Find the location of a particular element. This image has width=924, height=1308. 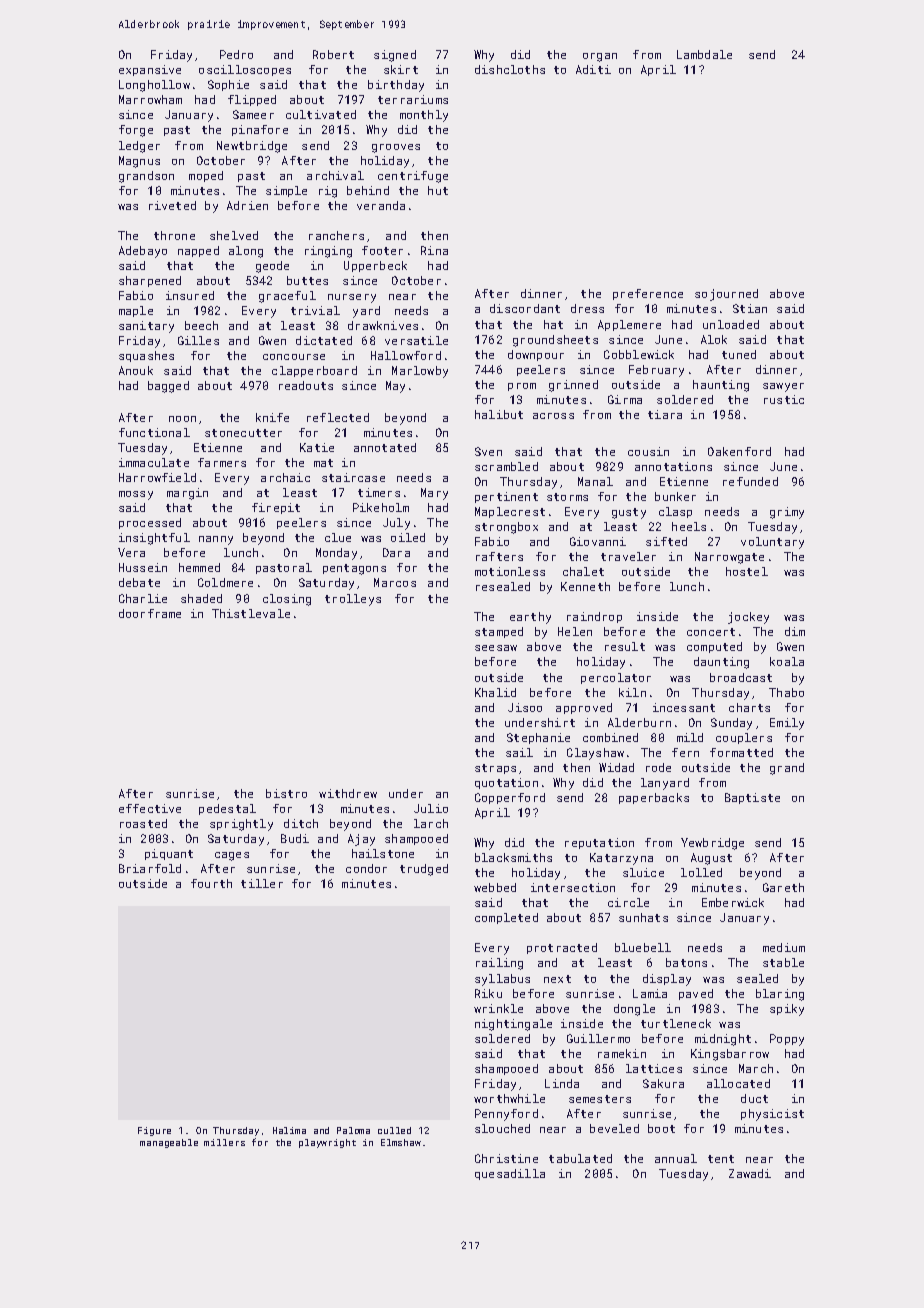

bunker is located at coordinates (675, 496).
